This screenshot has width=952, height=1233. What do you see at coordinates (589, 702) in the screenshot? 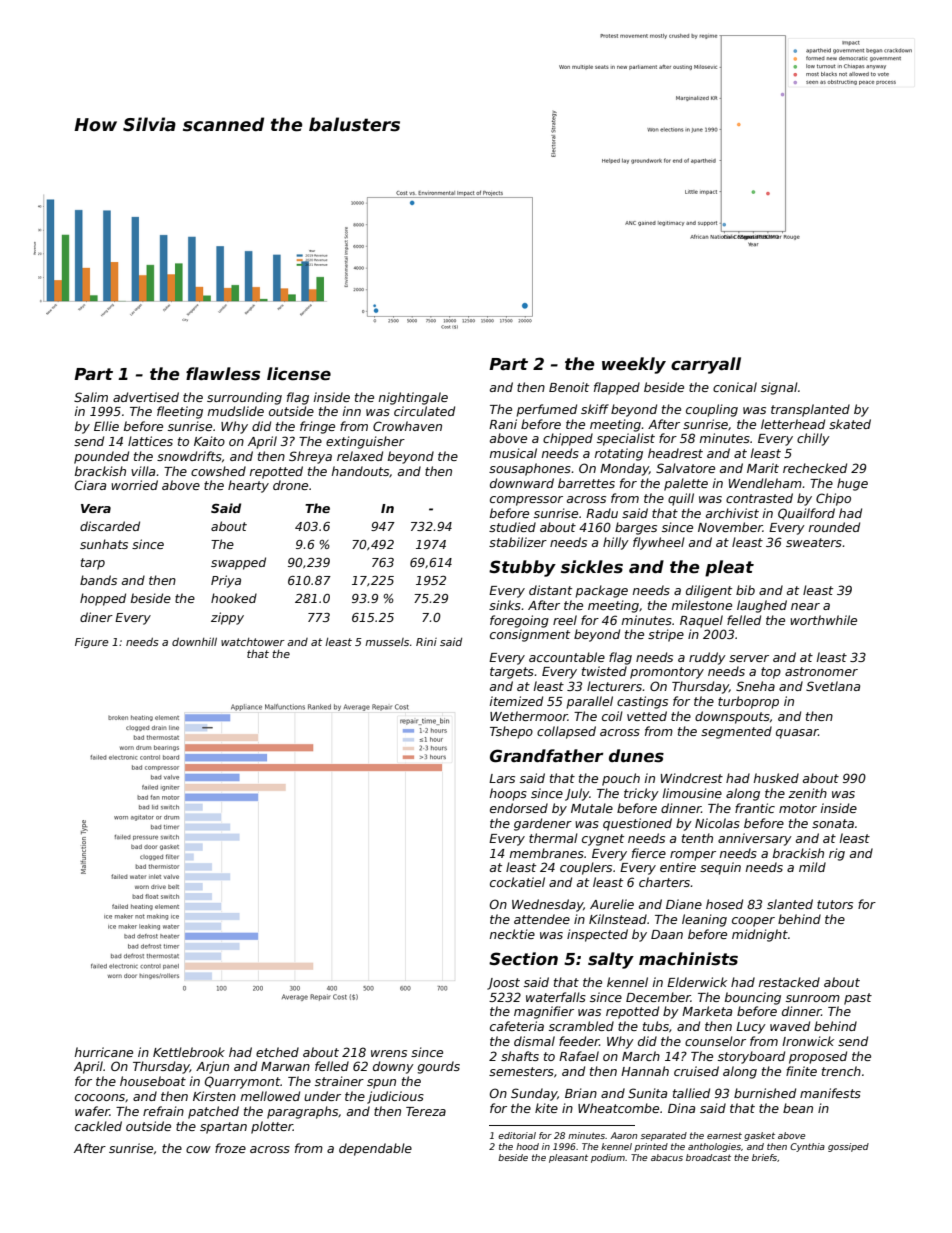
I see `parallel` at bounding box center [589, 702].
